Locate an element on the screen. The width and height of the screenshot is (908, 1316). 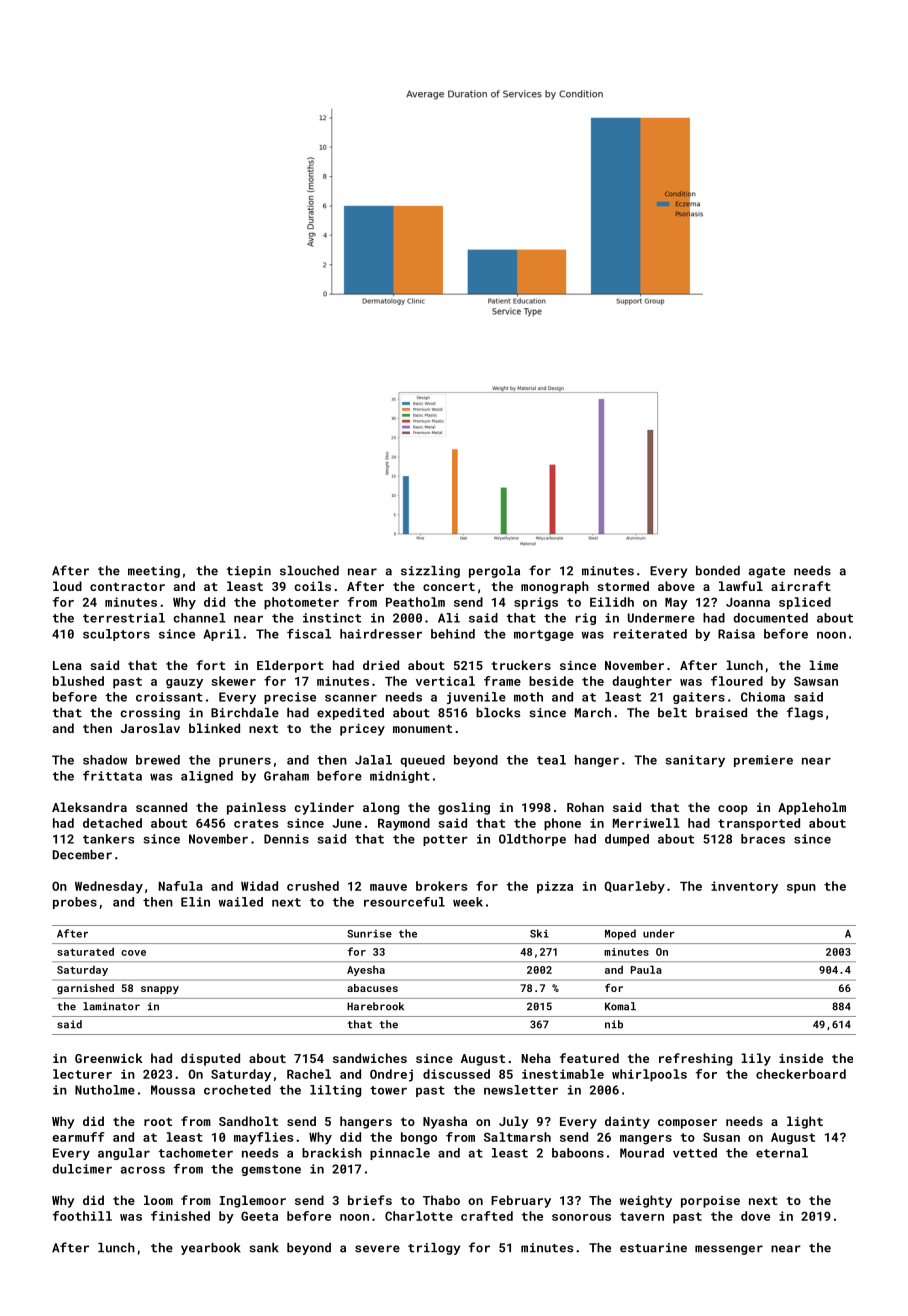
hairdresser is located at coordinates (381, 634).
